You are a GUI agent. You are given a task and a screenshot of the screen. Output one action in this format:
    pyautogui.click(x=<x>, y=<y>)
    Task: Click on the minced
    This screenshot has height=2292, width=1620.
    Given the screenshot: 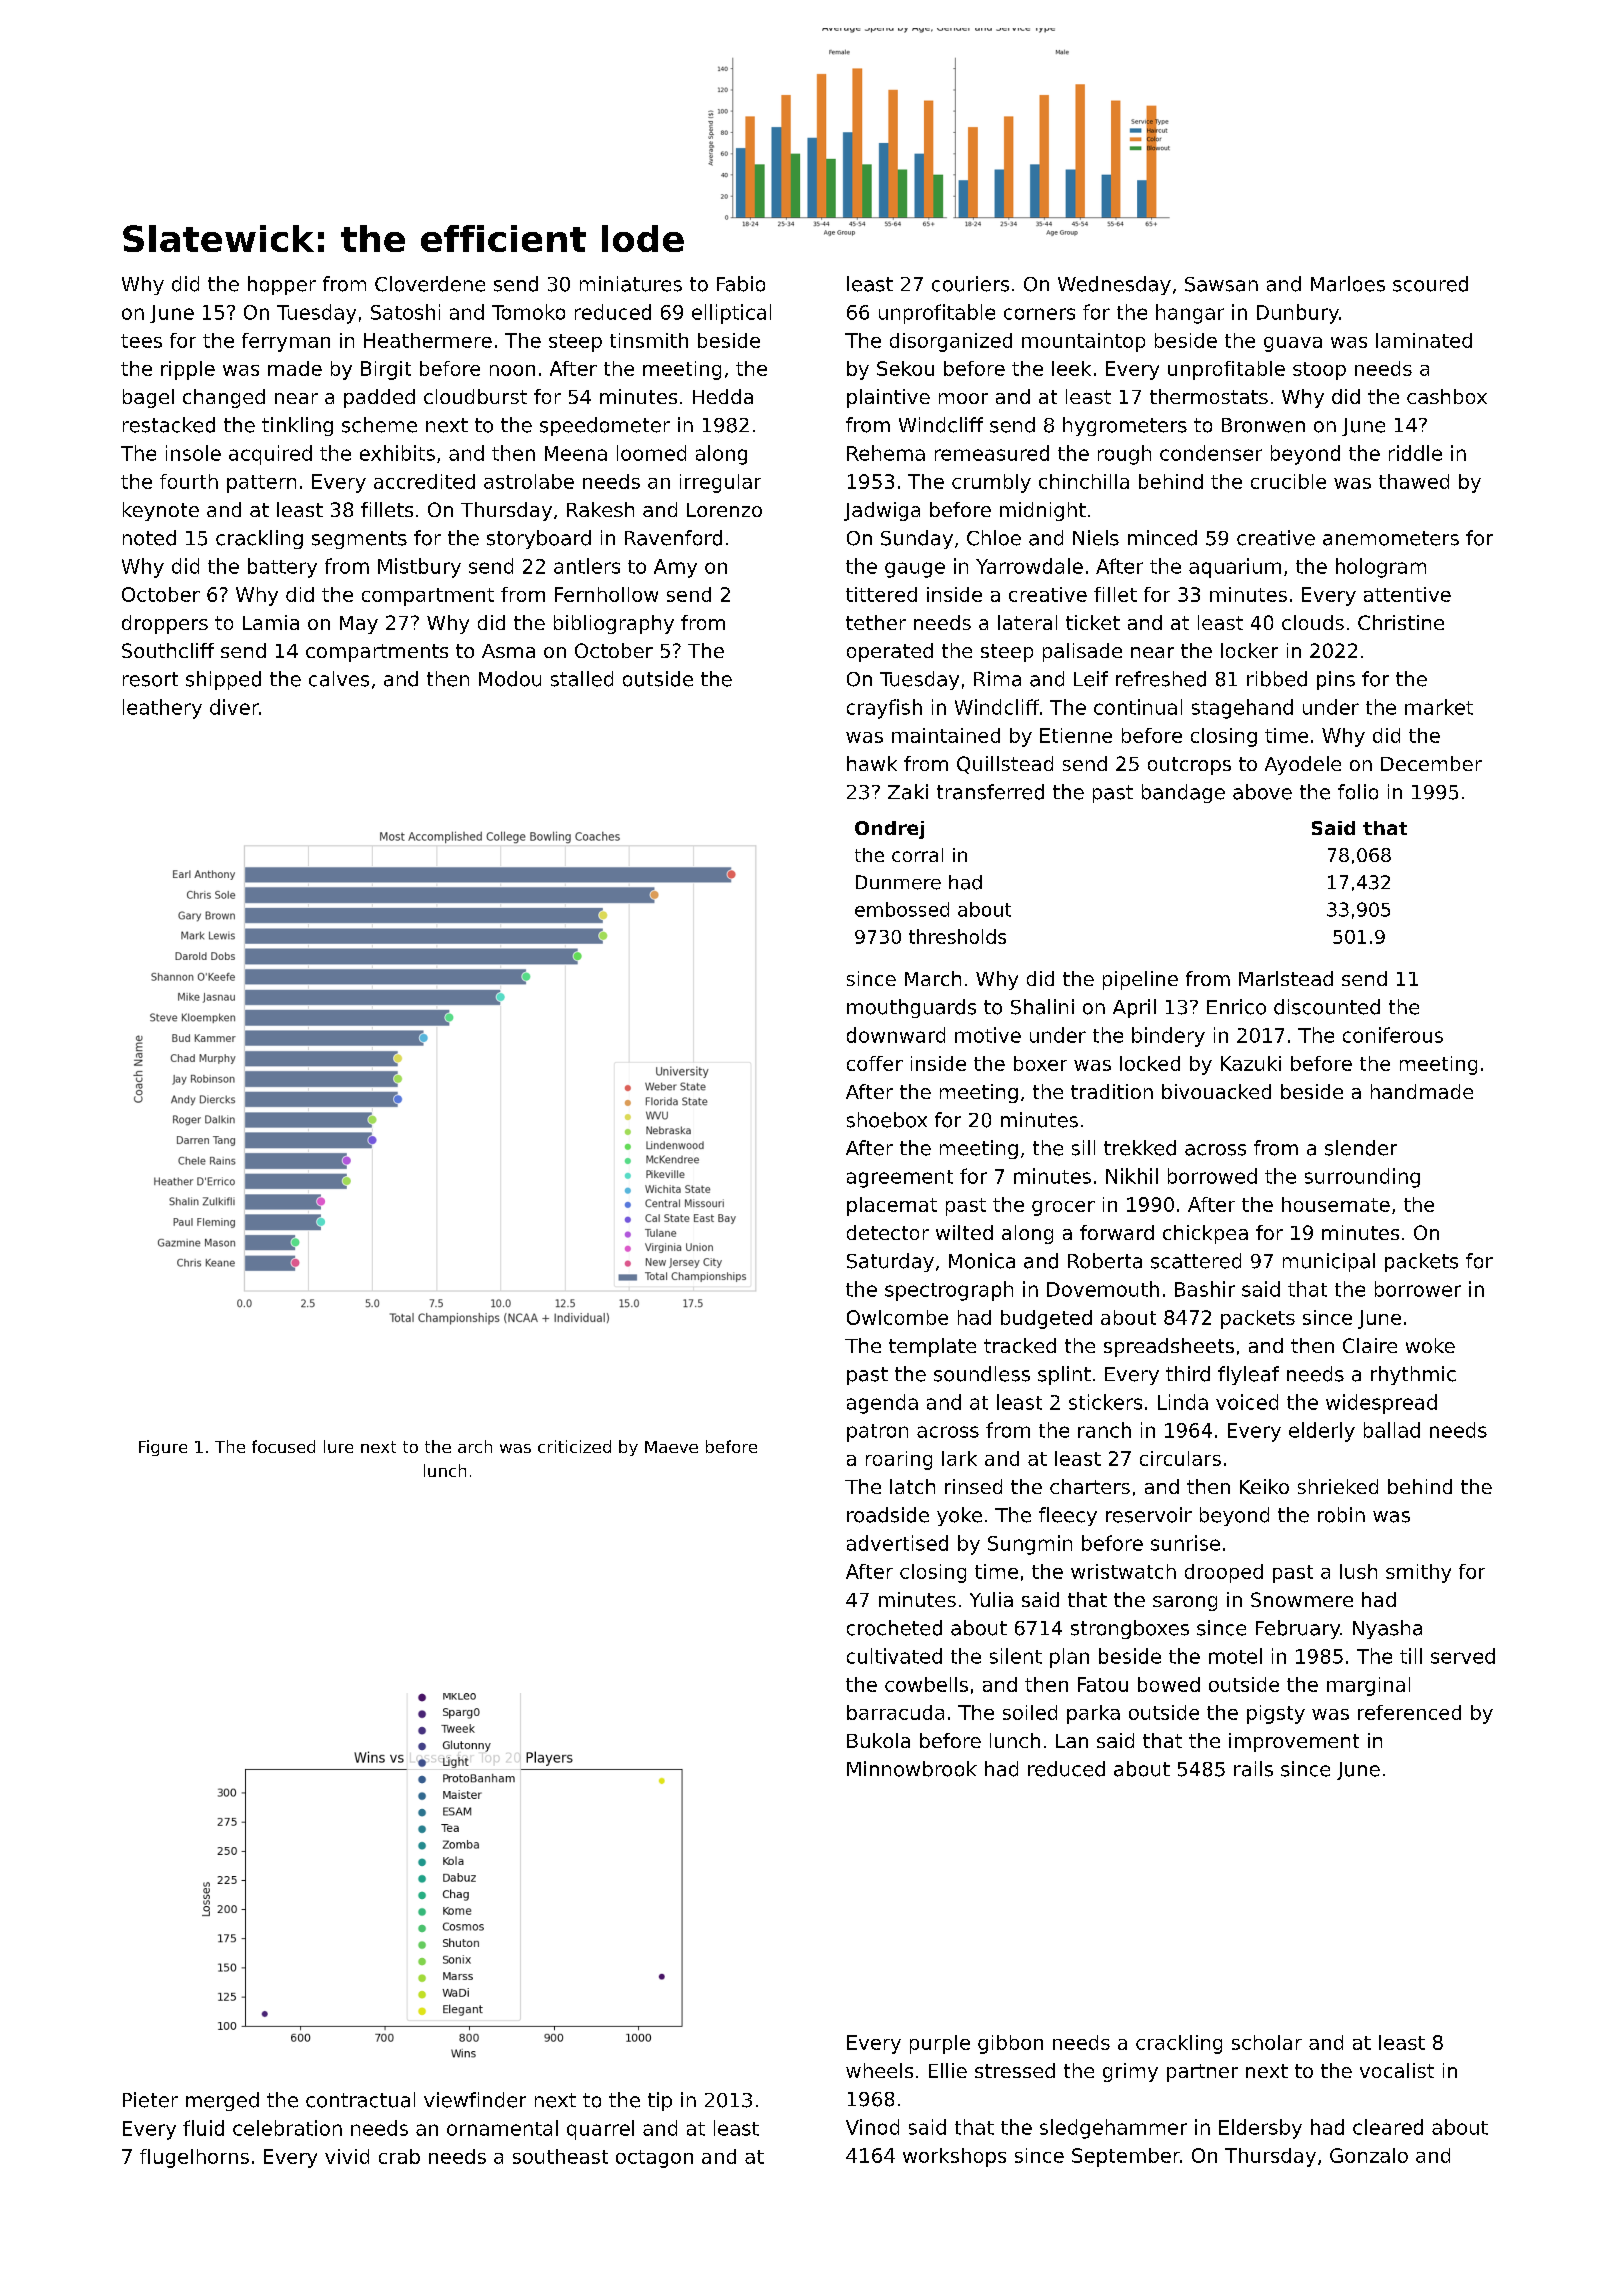 What is the action you would take?
    pyautogui.click(x=1162, y=538)
